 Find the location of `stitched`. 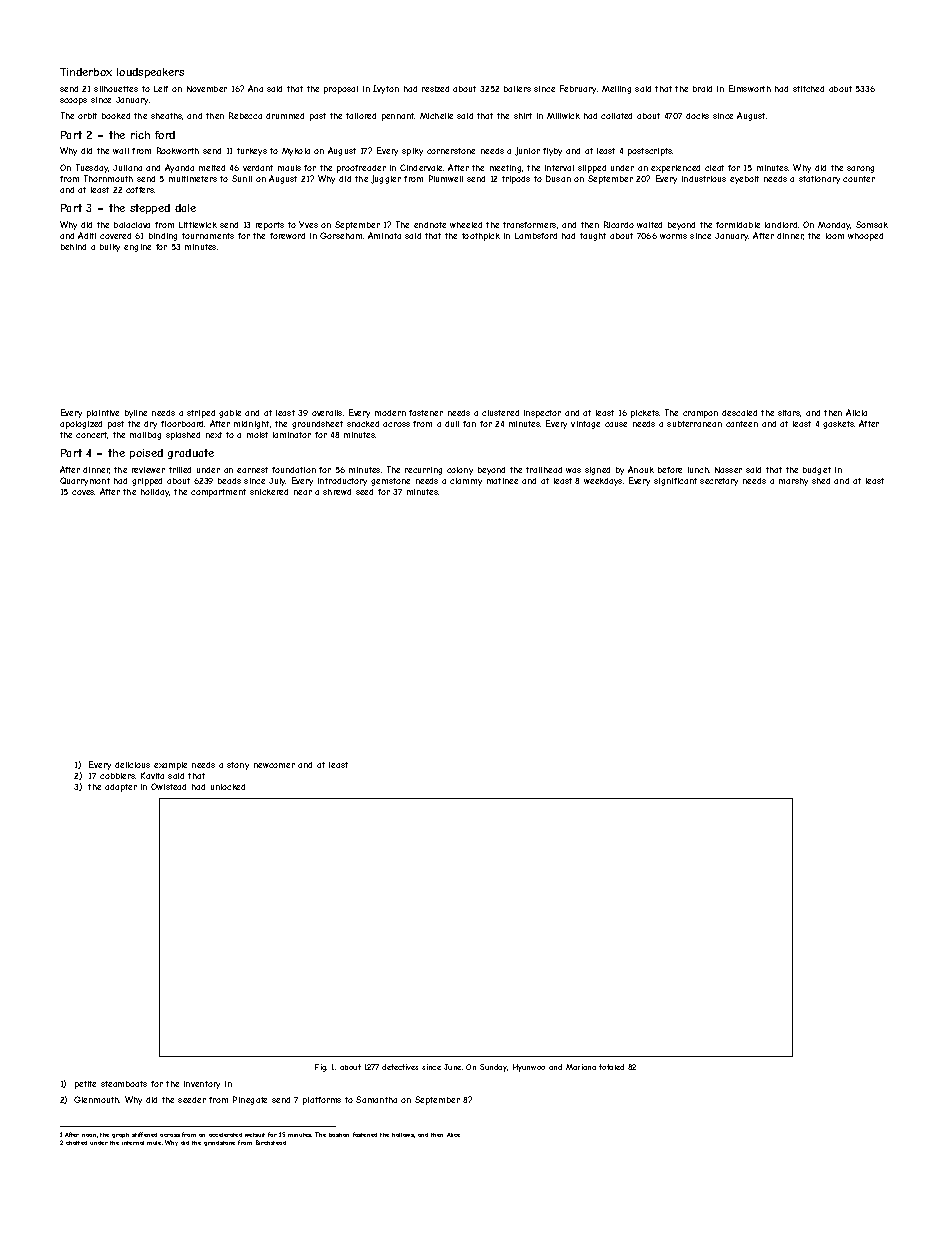

stitched is located at coordinates (808, 89).
